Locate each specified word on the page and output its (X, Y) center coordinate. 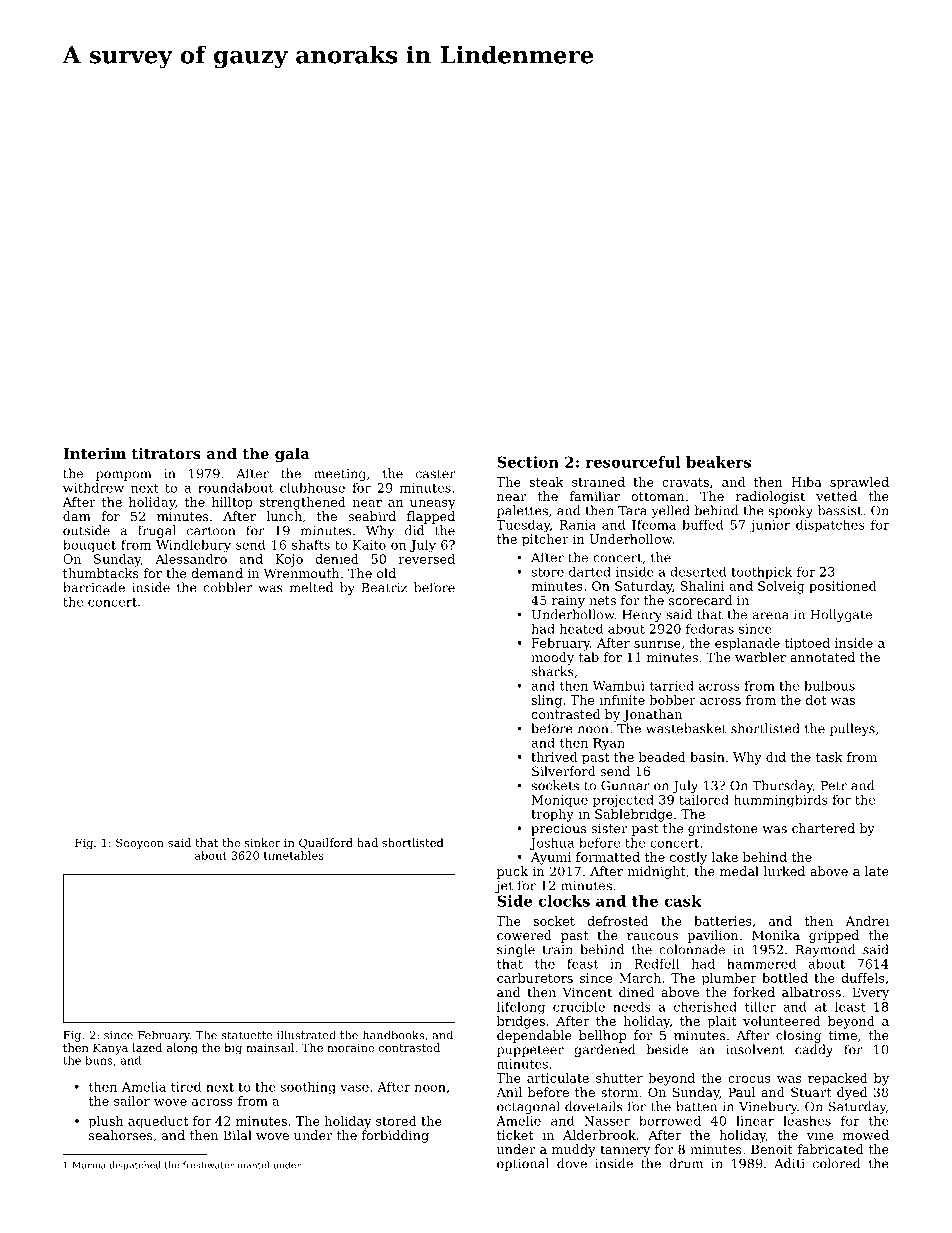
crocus (749, 1079)
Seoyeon (140, 844)
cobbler (227, 587)
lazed (147, 1047)
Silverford (564, 771)
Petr (834, 786)
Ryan (609, 744)
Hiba (806, 482)
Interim (94, 453)
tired (186, 1087)
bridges (521, 1022)
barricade (94, 587)
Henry (642, 616)
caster (436, 474)
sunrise (657, 643)
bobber (672, 700)
